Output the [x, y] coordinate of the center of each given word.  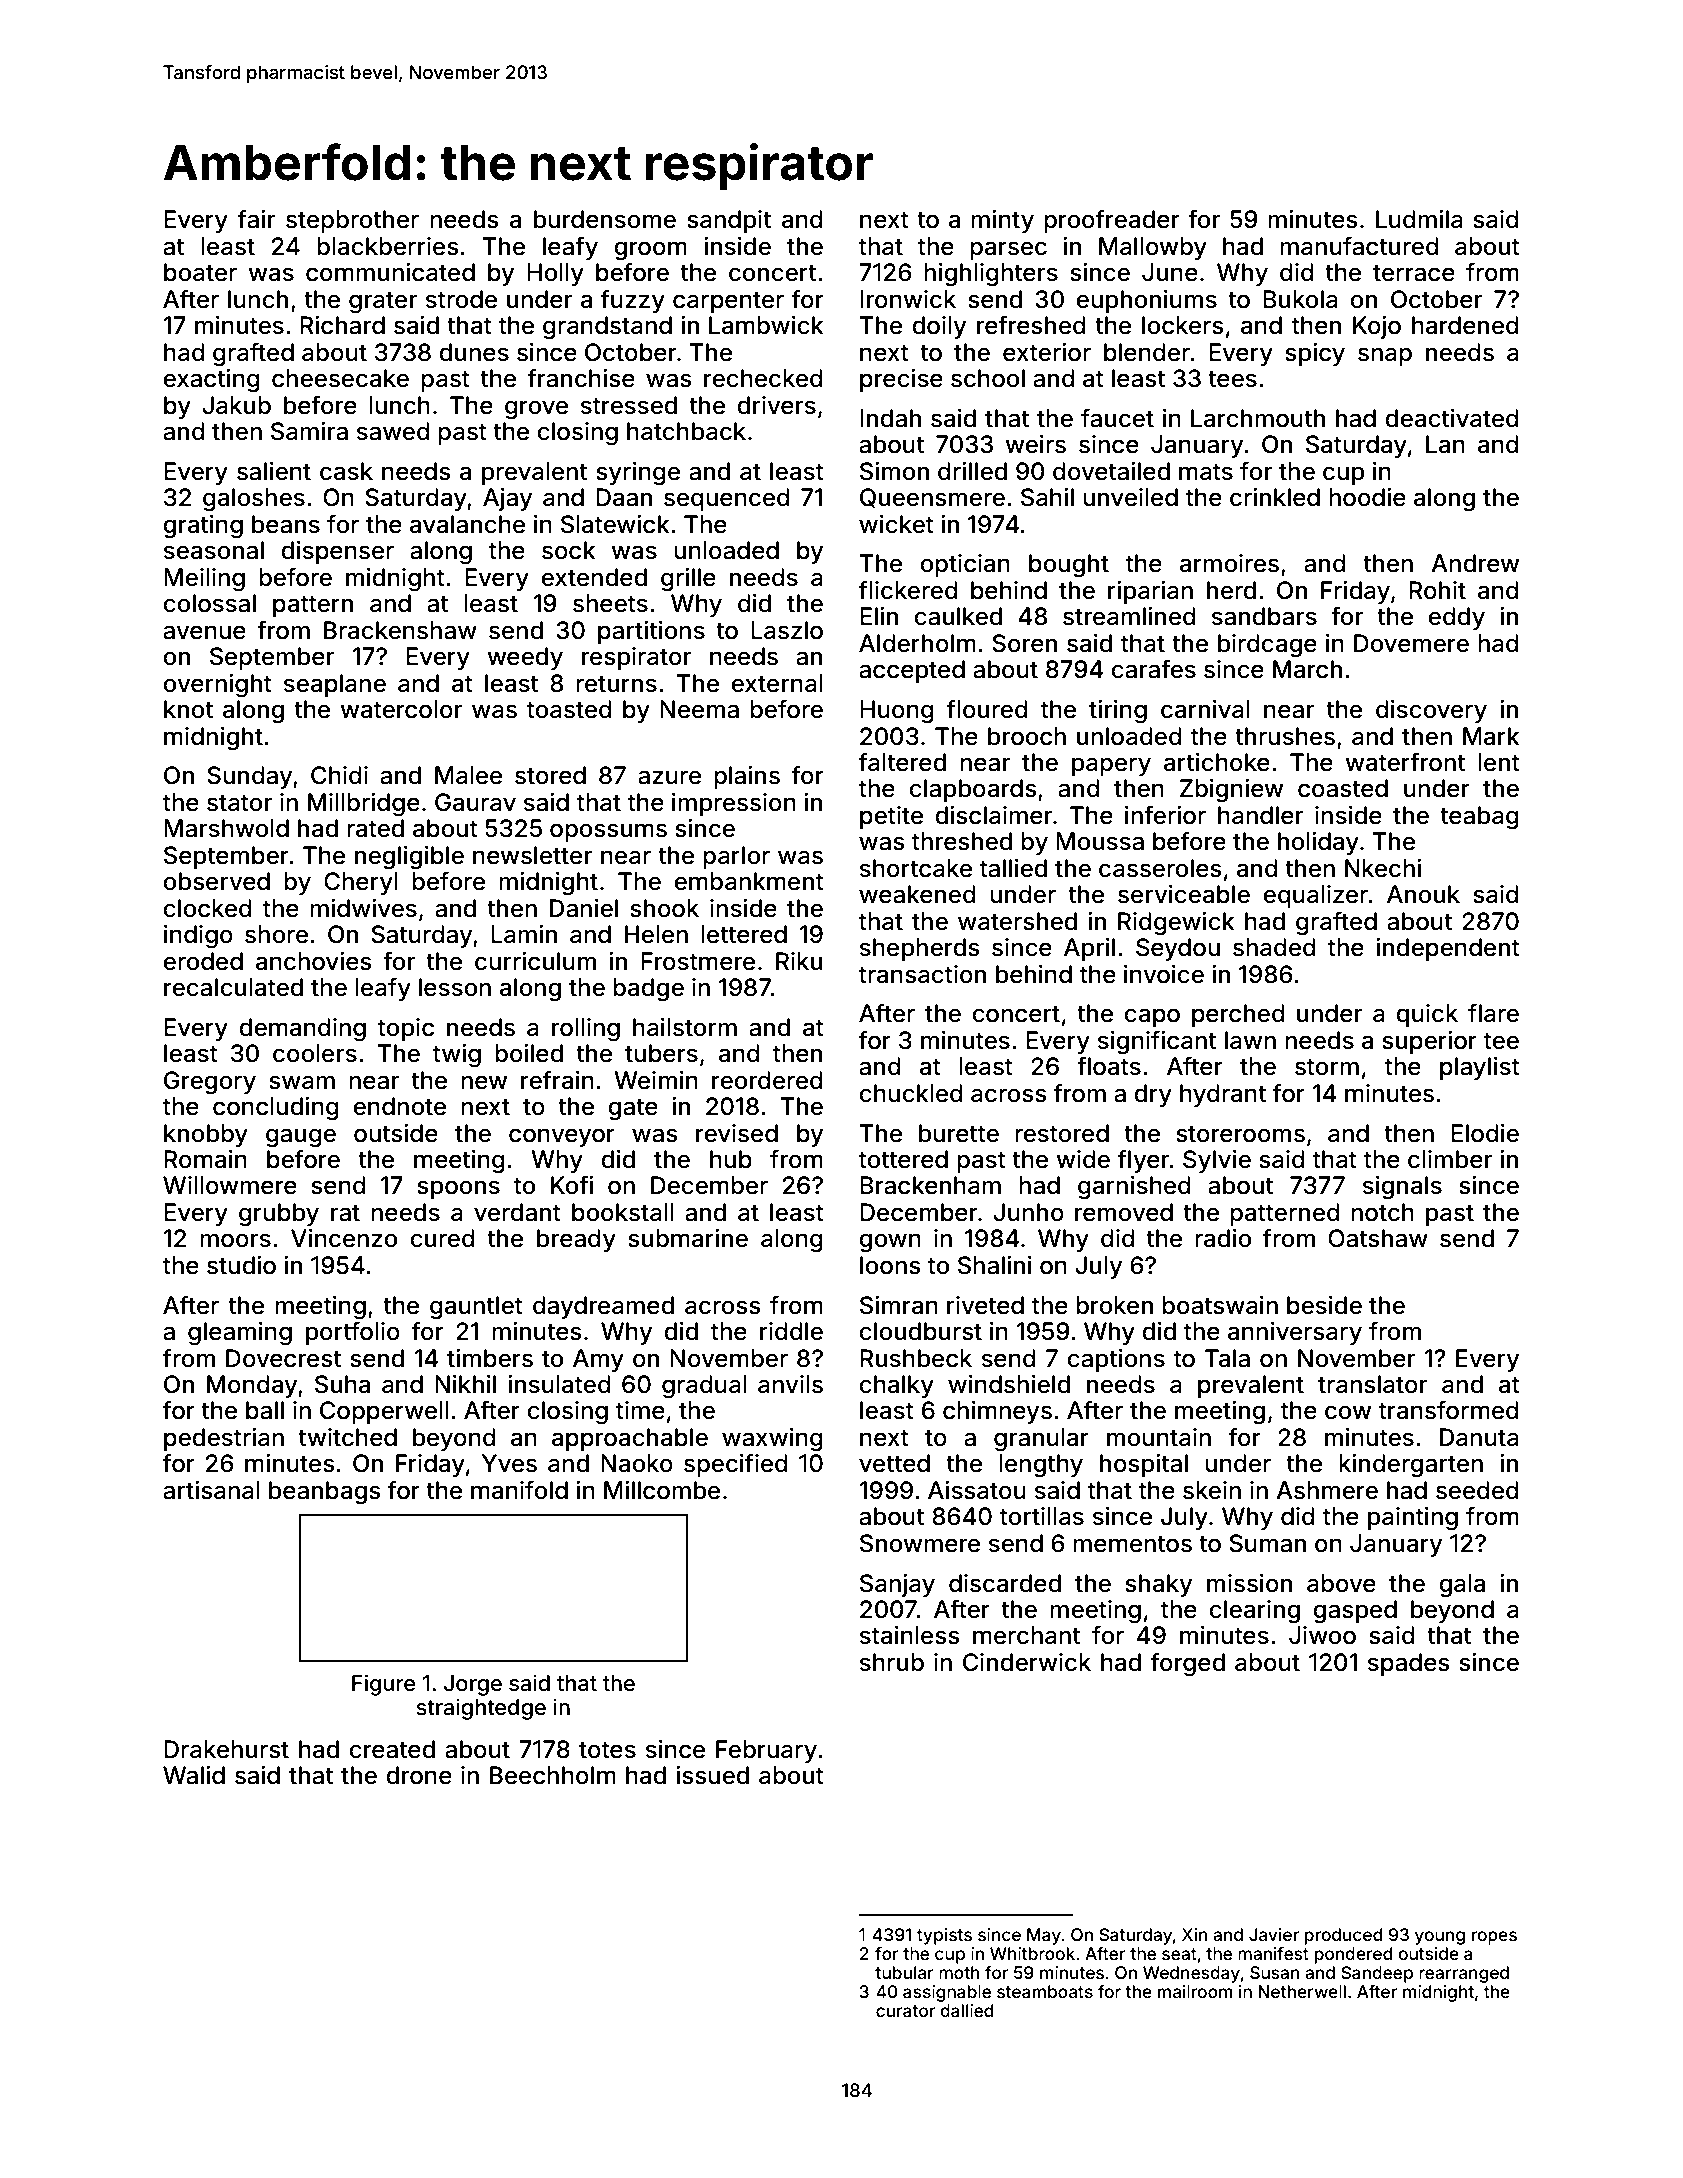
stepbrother [352, 221]
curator [905, 2011]
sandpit [729, 221]
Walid [194, 1775]
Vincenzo [344, 1238]
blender [1147, 352]
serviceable [1184, 894]
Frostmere [698, 961]
